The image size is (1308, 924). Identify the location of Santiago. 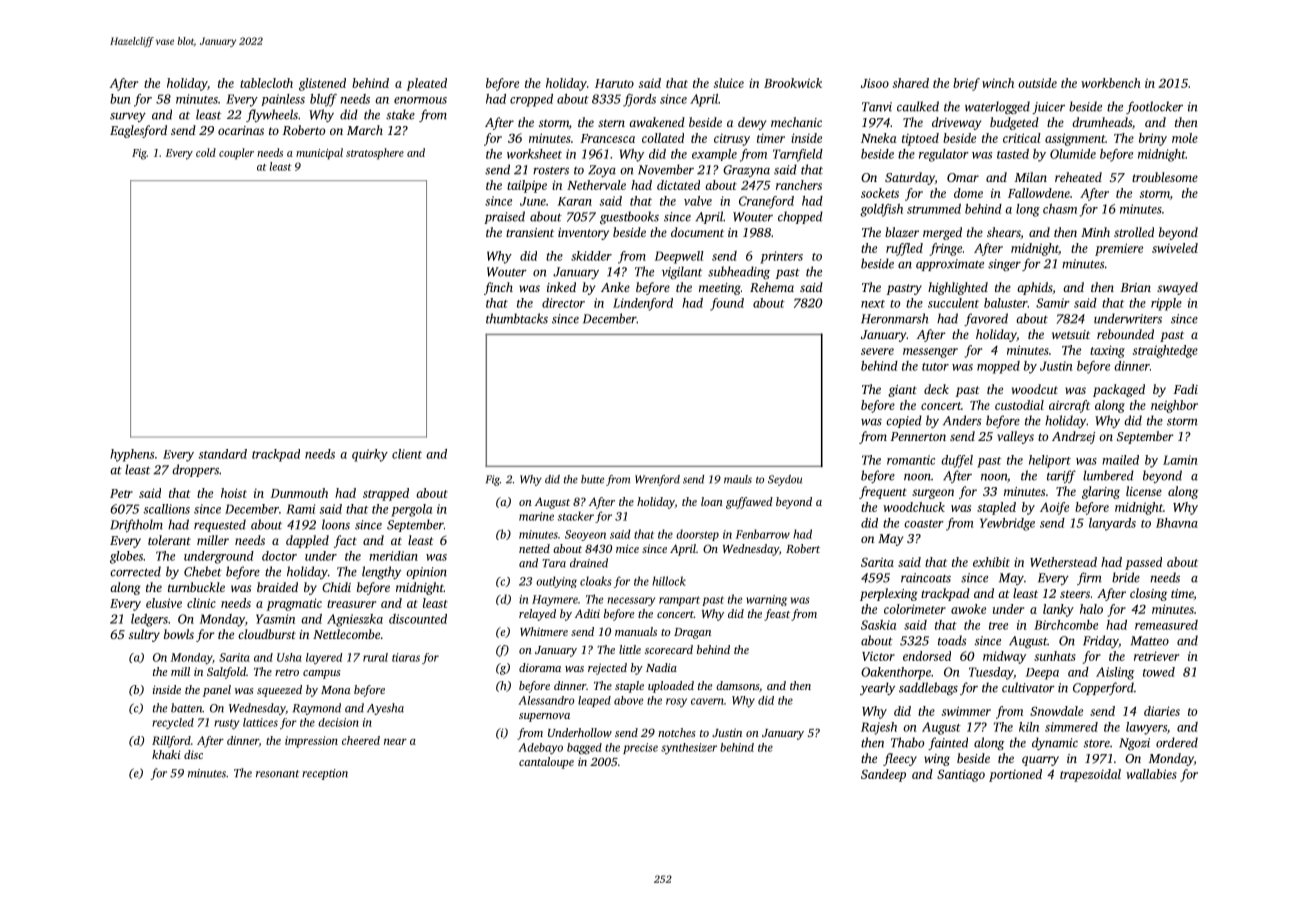
(961, 775).
